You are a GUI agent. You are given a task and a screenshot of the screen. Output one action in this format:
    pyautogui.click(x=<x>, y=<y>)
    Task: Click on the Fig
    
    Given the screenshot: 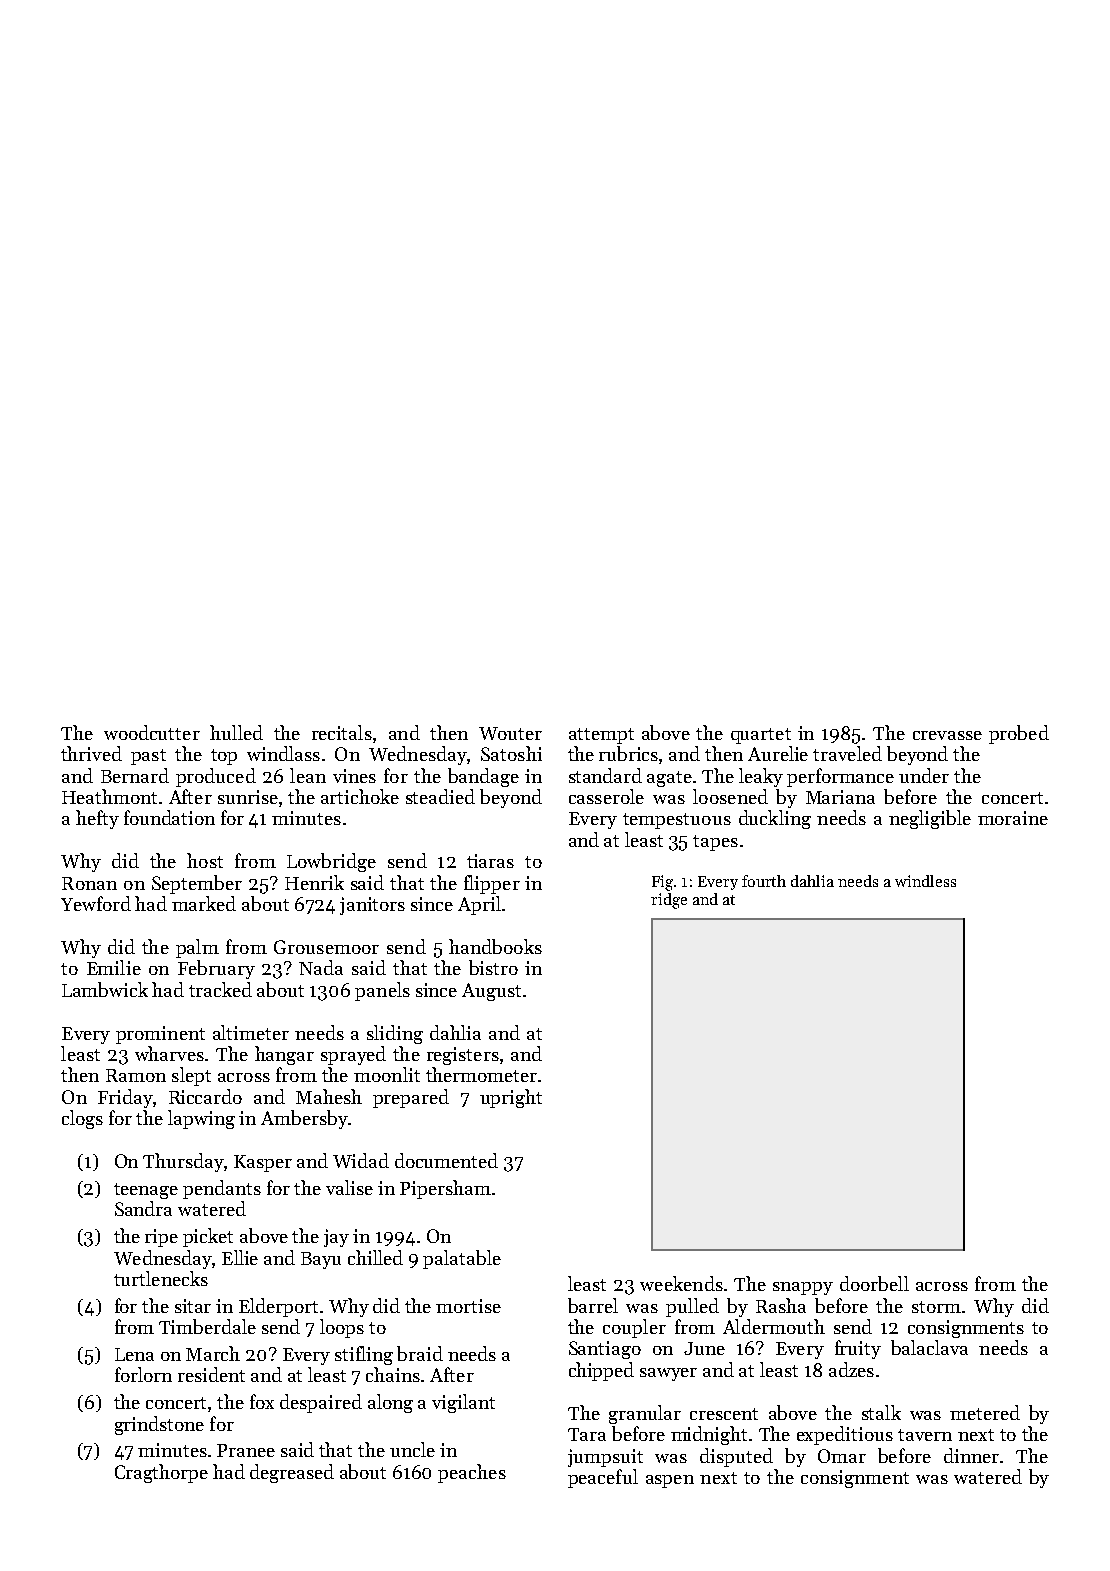 What is the action you would take?
    pyautogui.click(x=662, y=883)
